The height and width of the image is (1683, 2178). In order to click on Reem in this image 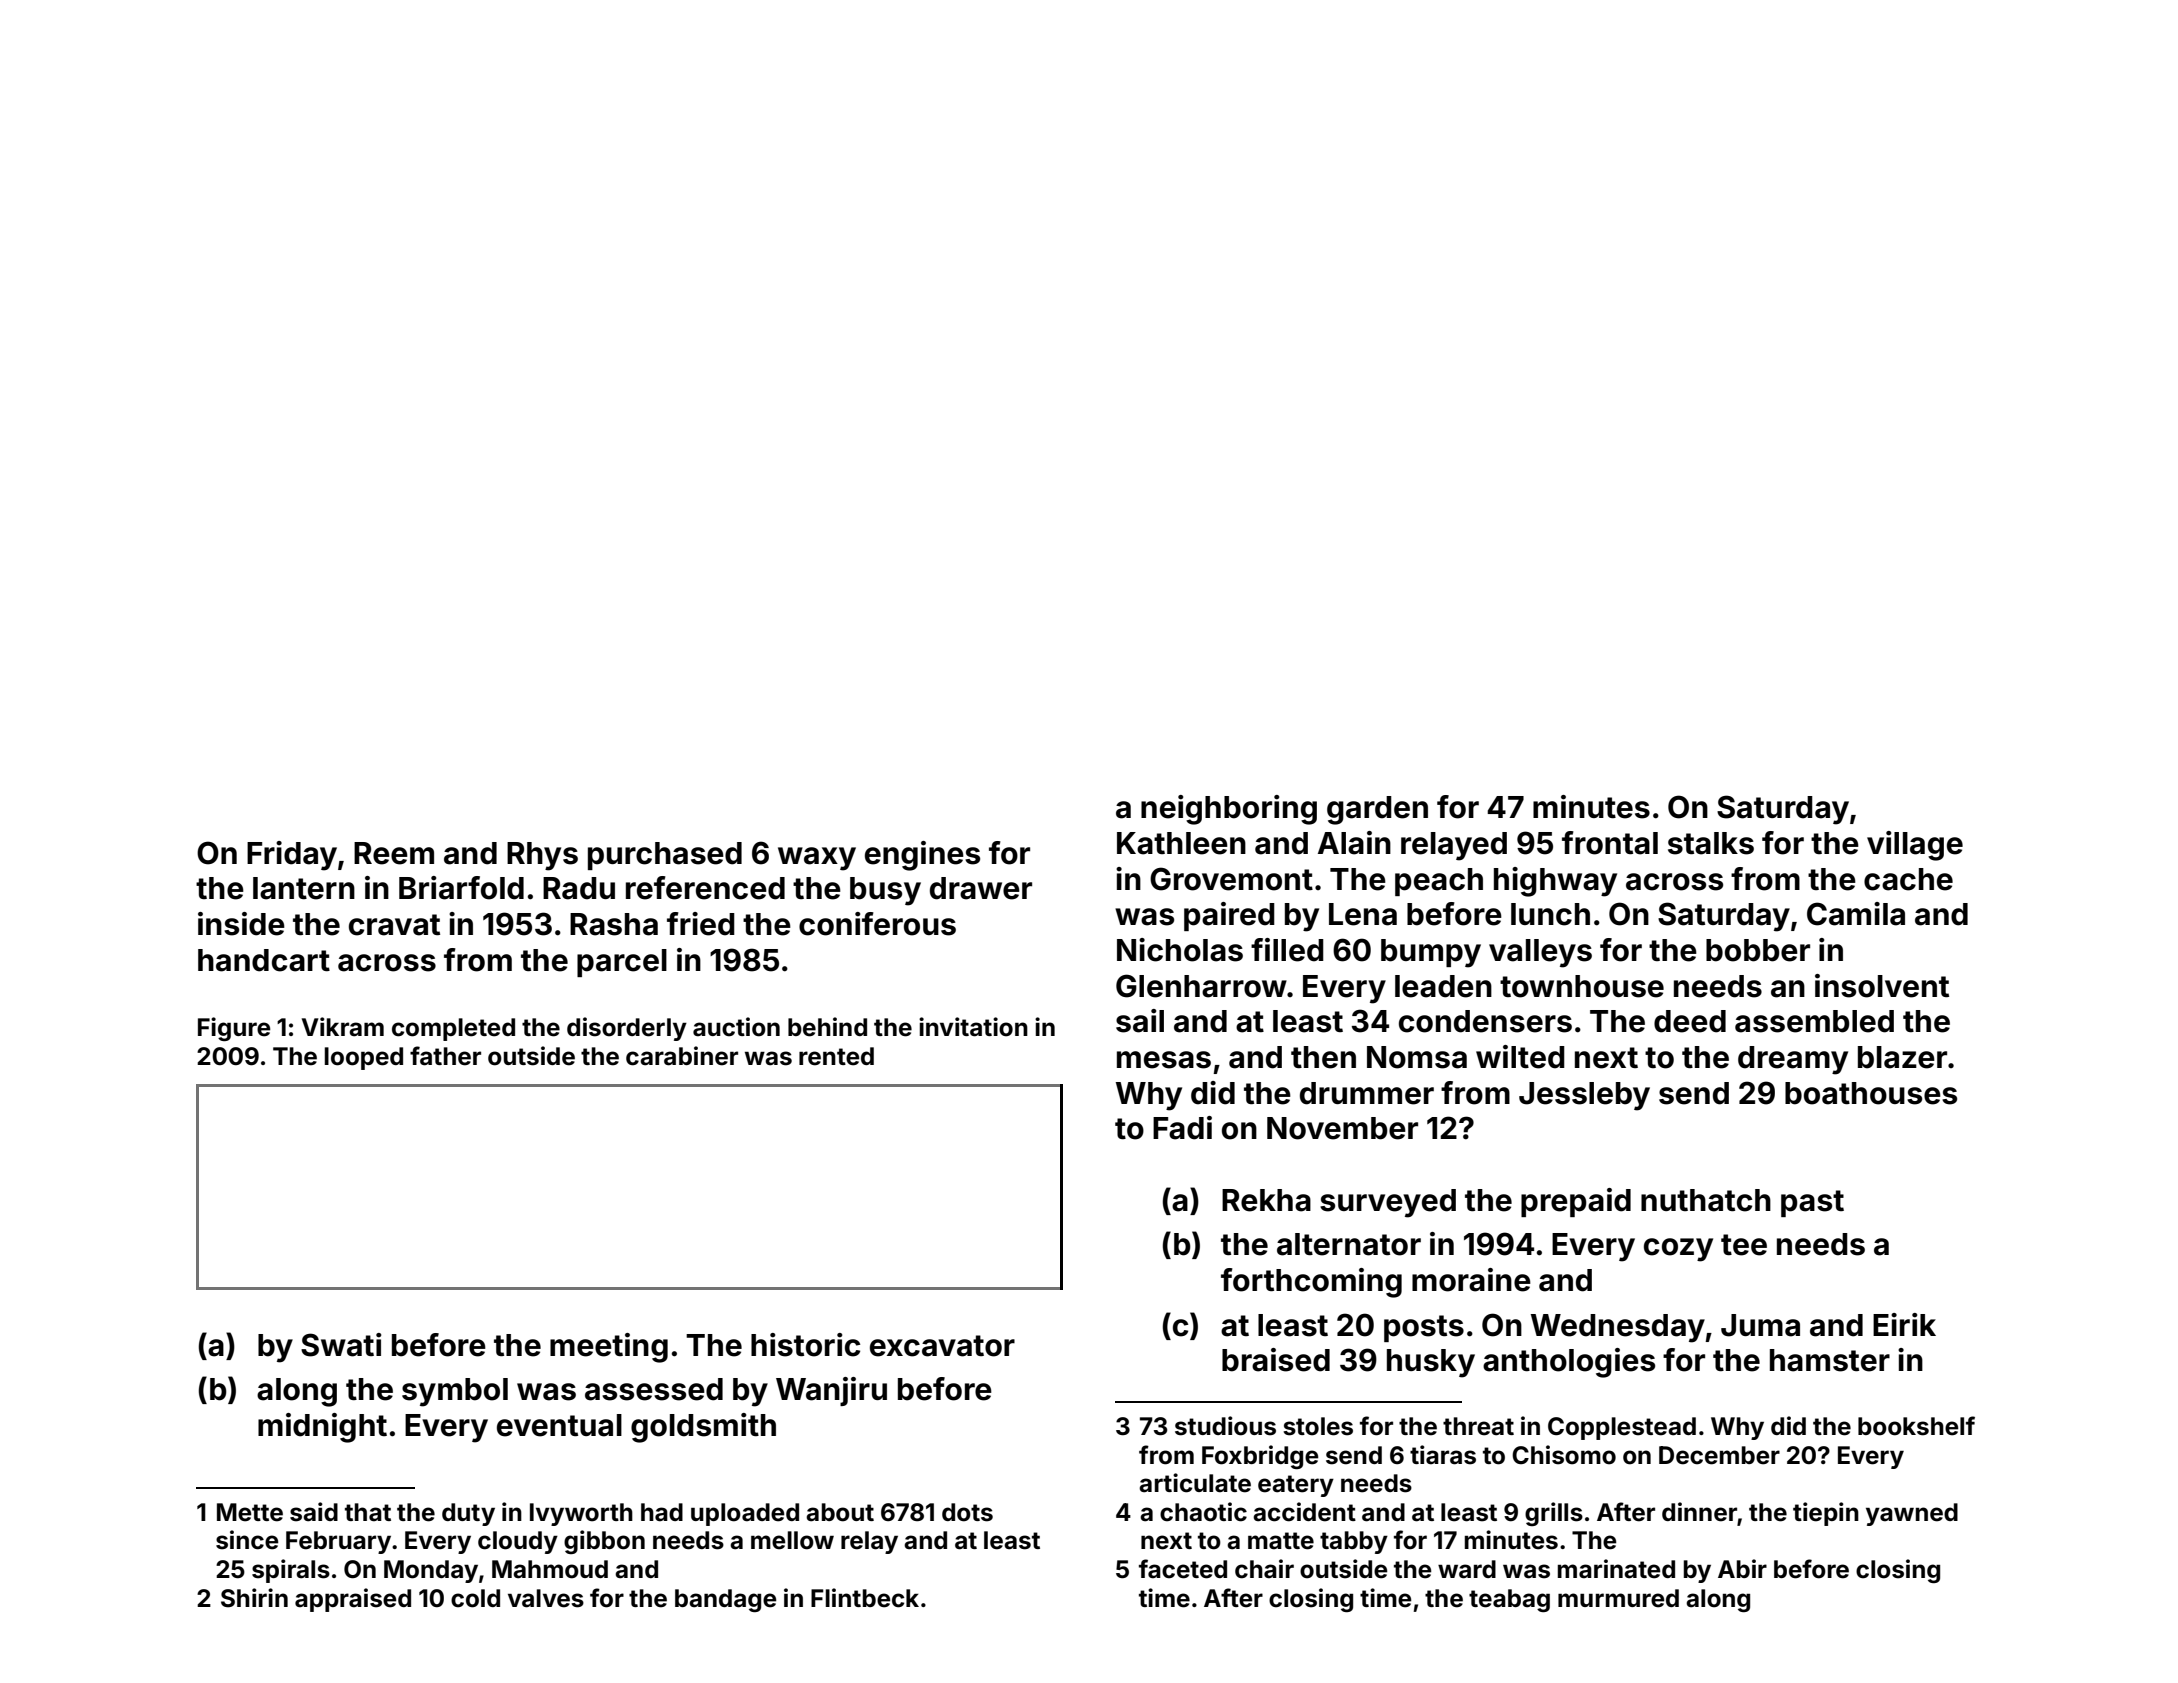, I will do `click(394, 853)`.
